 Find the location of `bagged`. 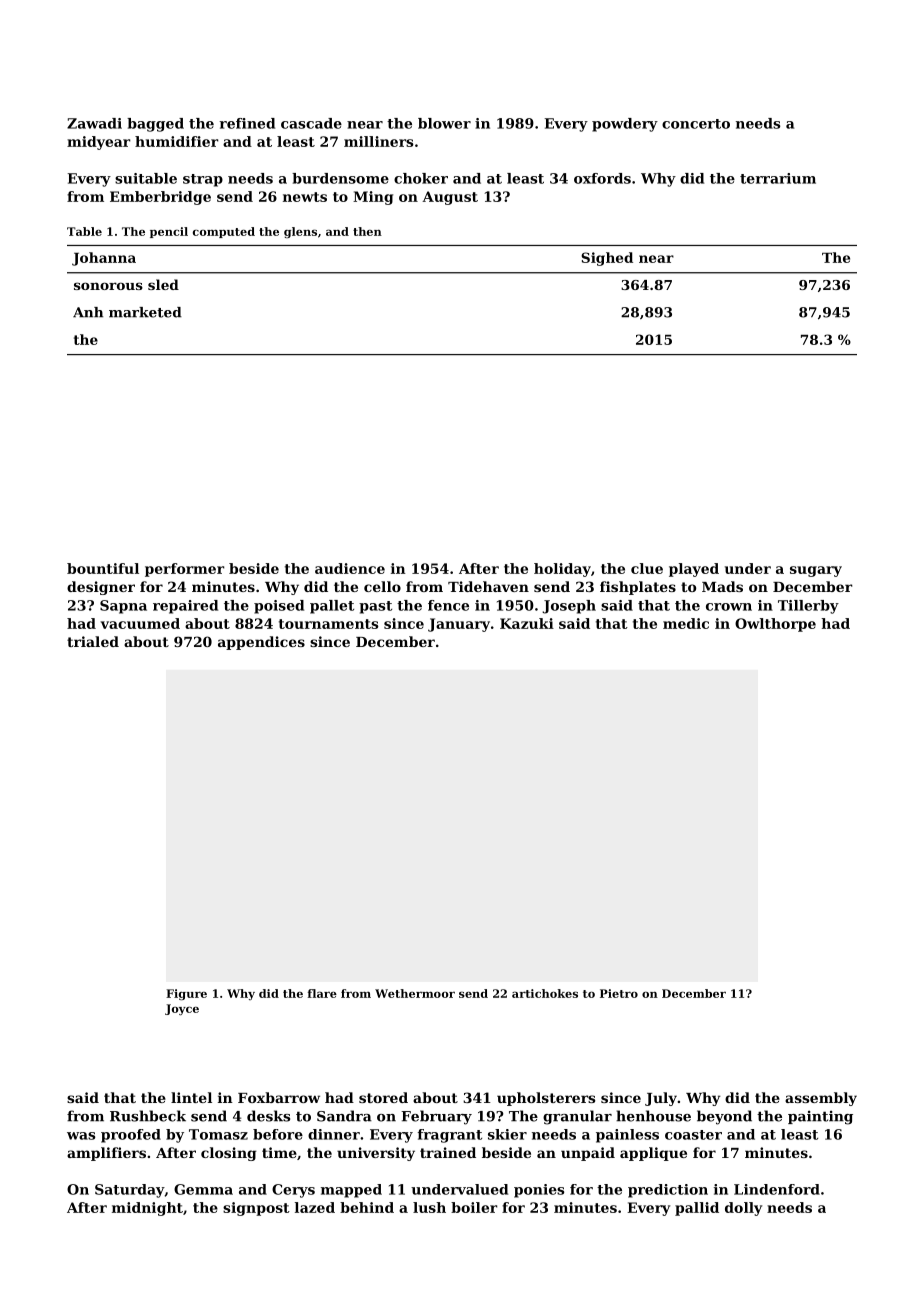

bagged is located at coordinates (155, 125).
